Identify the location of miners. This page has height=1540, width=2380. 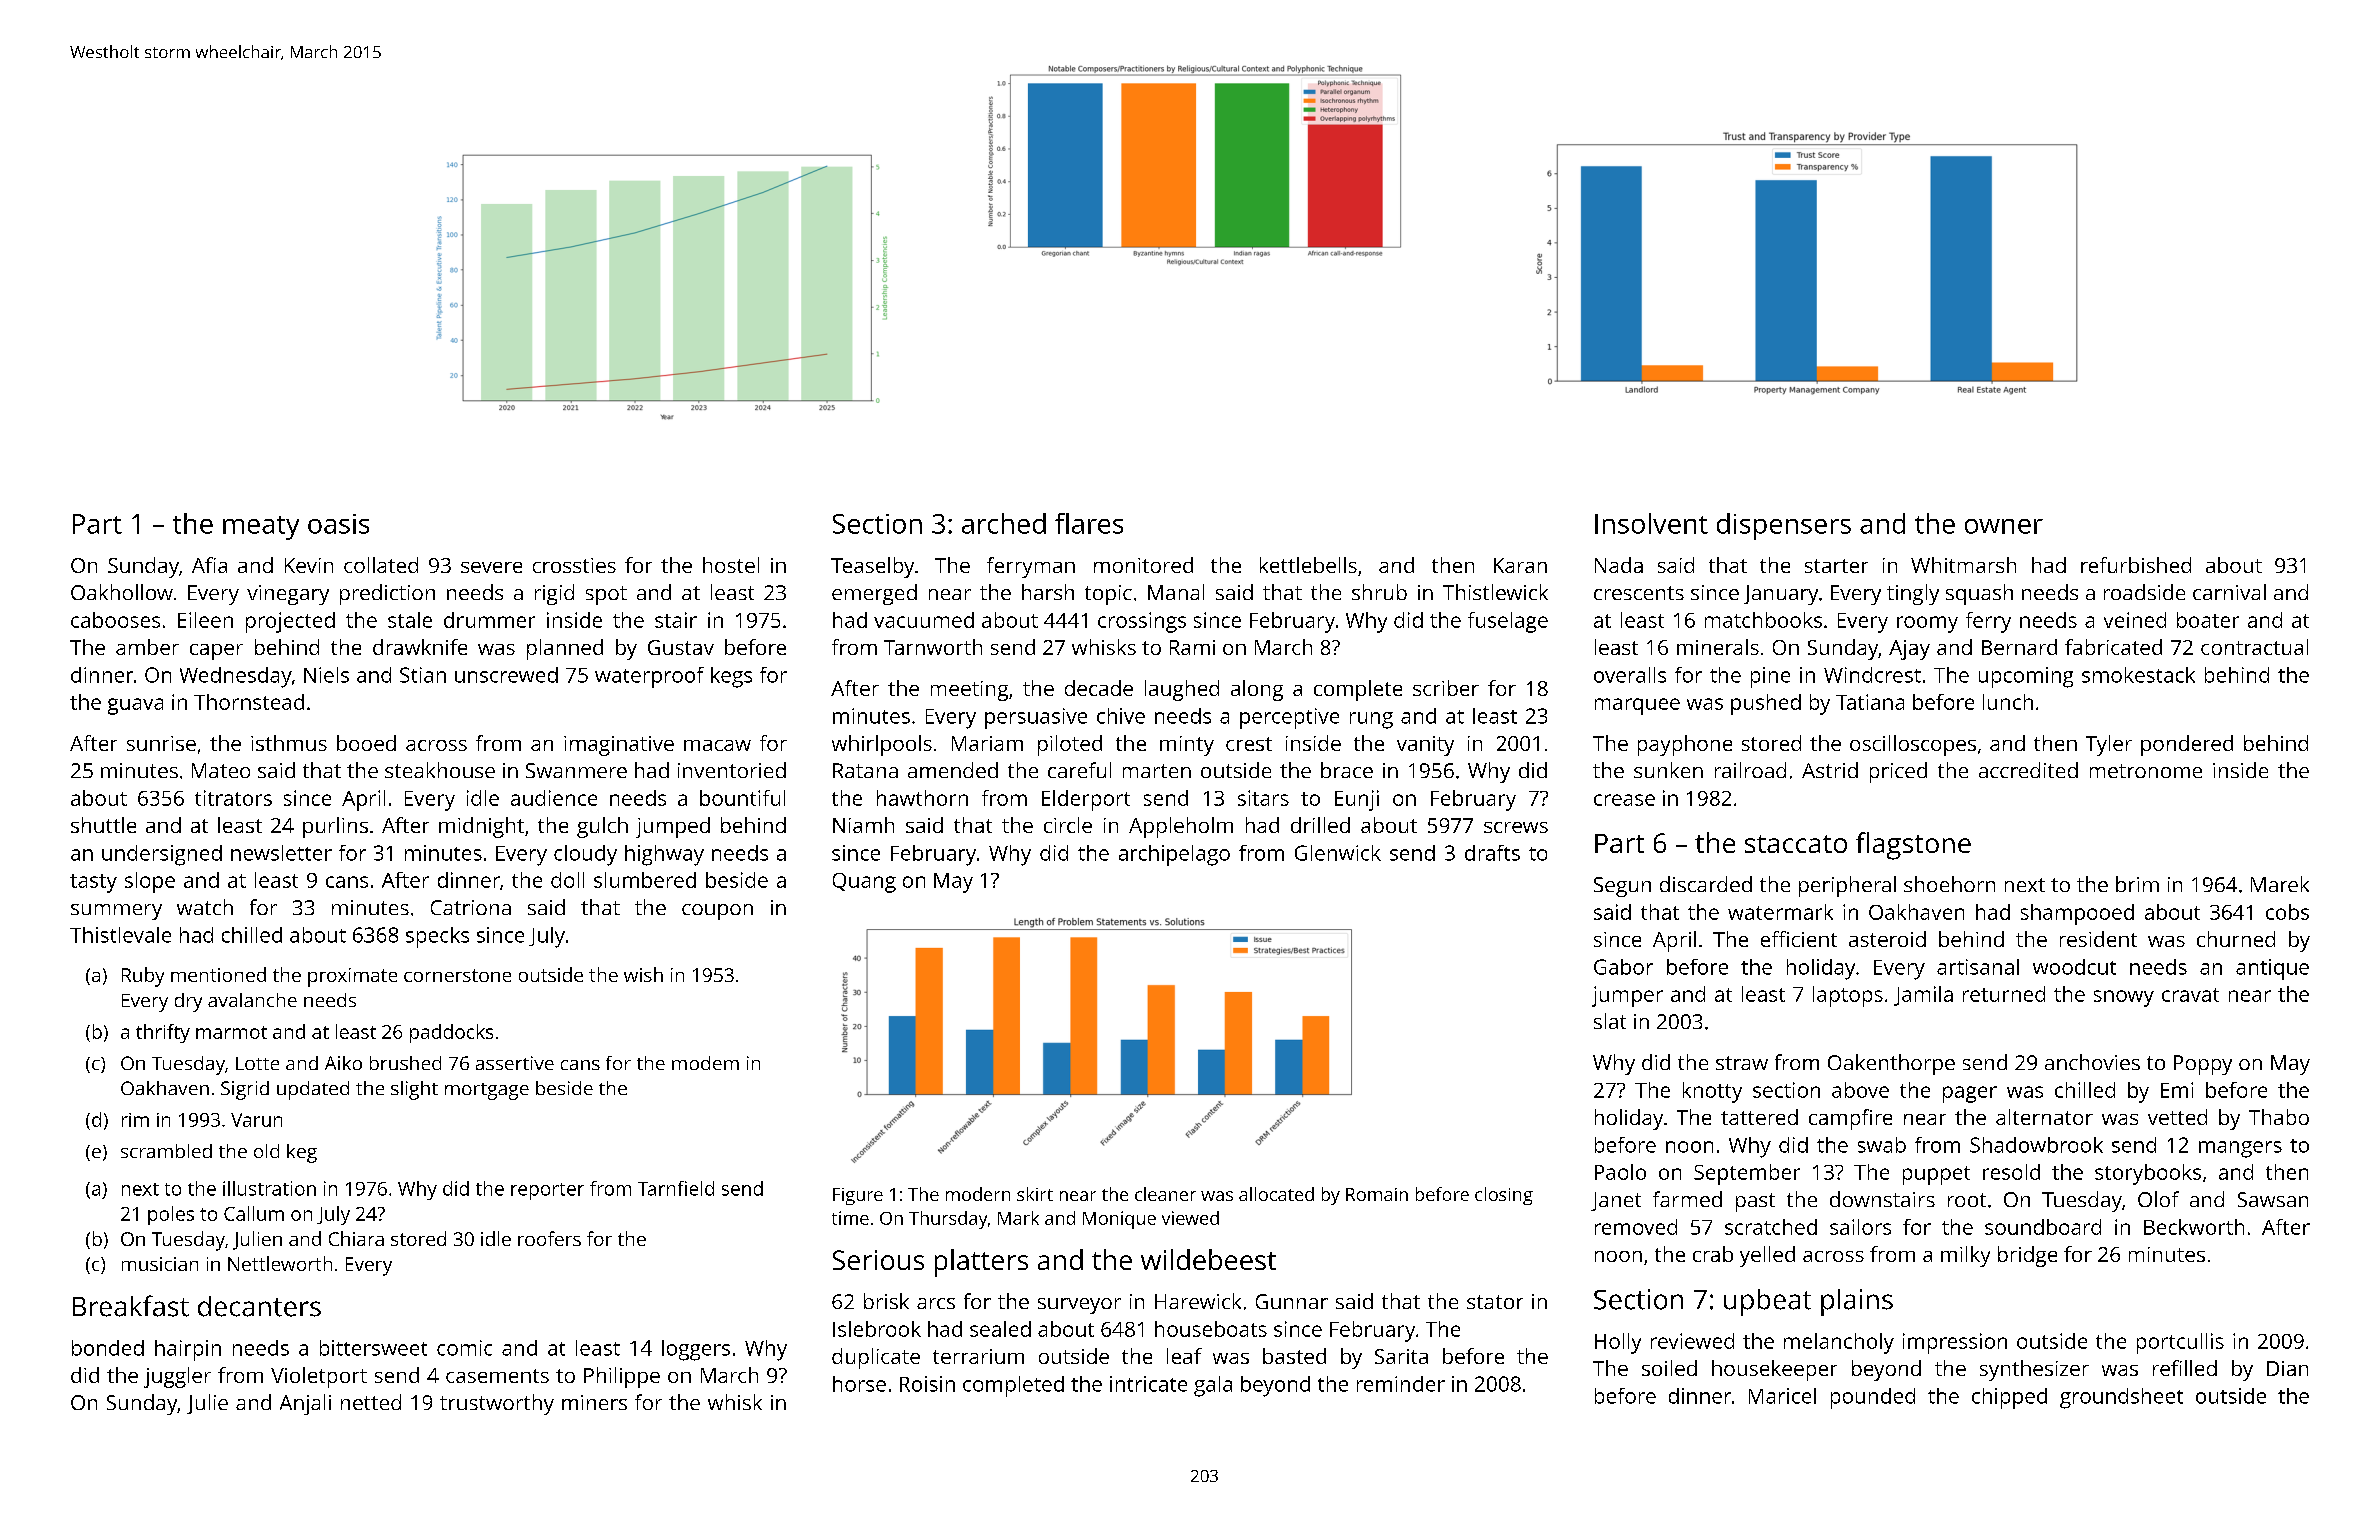
(594, 1402).
